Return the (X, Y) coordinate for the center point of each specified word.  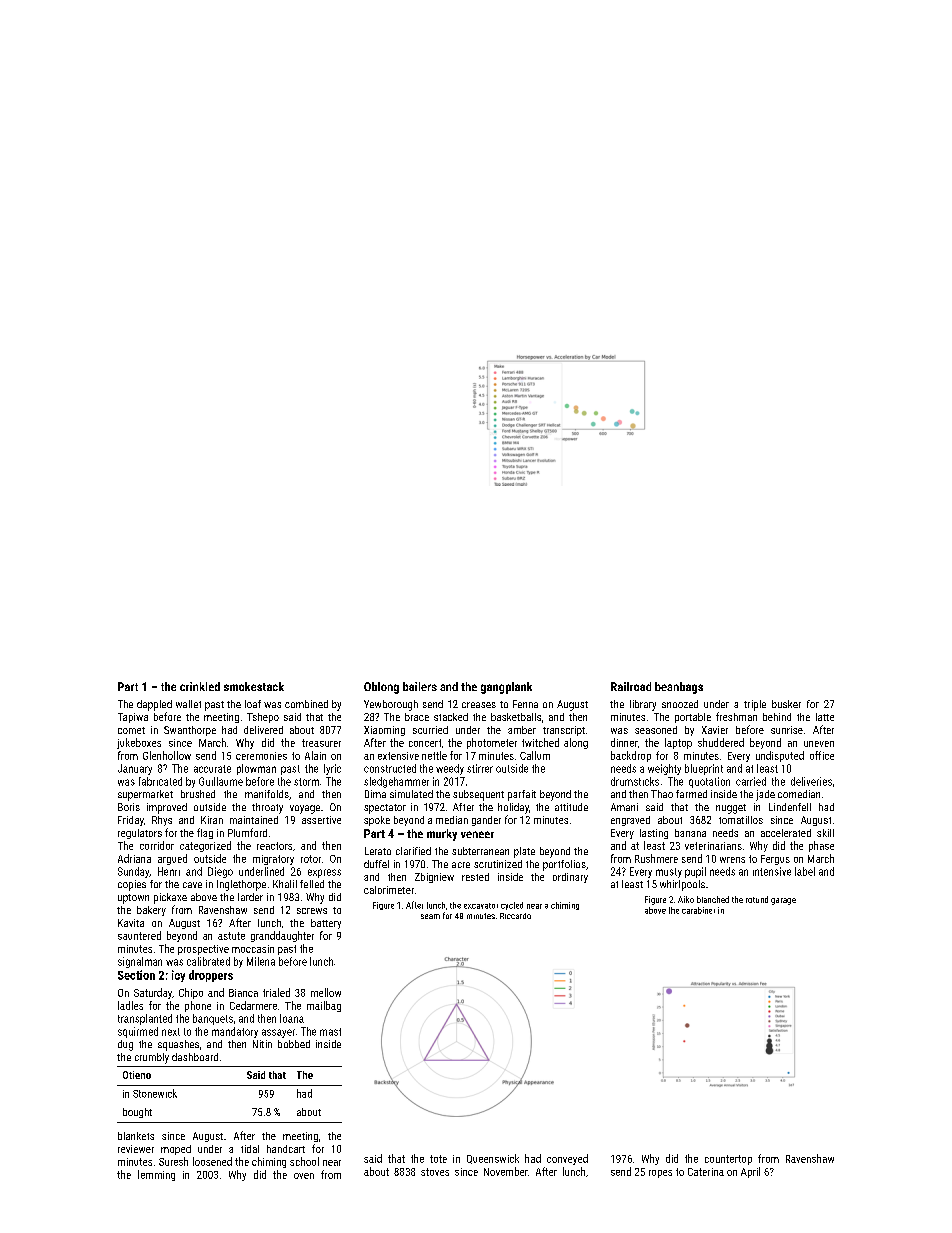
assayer (278, 1033)
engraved (630, 821)
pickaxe (170, 898)
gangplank (506, 688)
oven (304, 1176)
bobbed (294, 1044)
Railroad (631, 686)
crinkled (200, 686)
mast (330, 1032)
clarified (413, 851)
